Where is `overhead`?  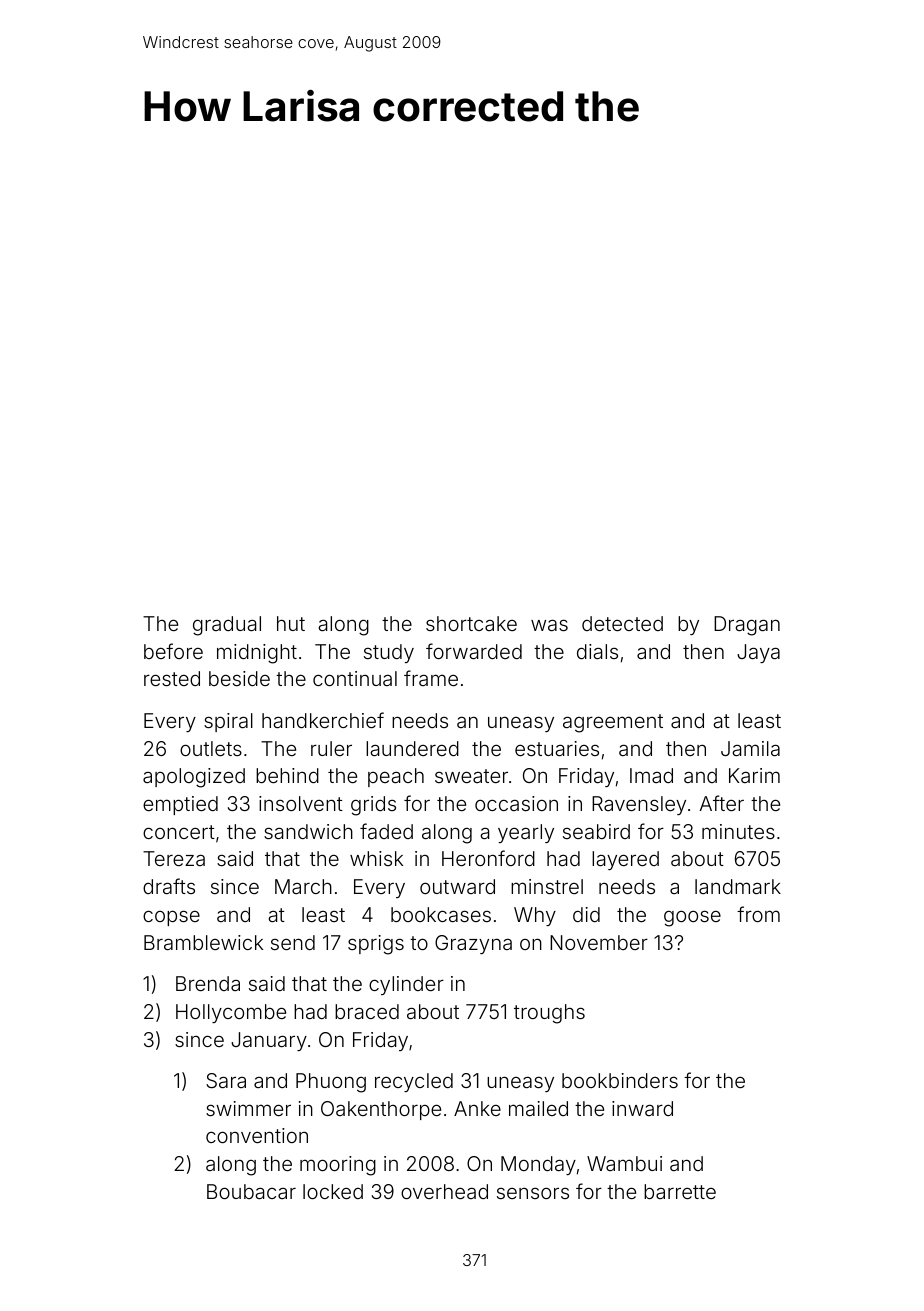
overhead is located at coordinates (444, 1191).
